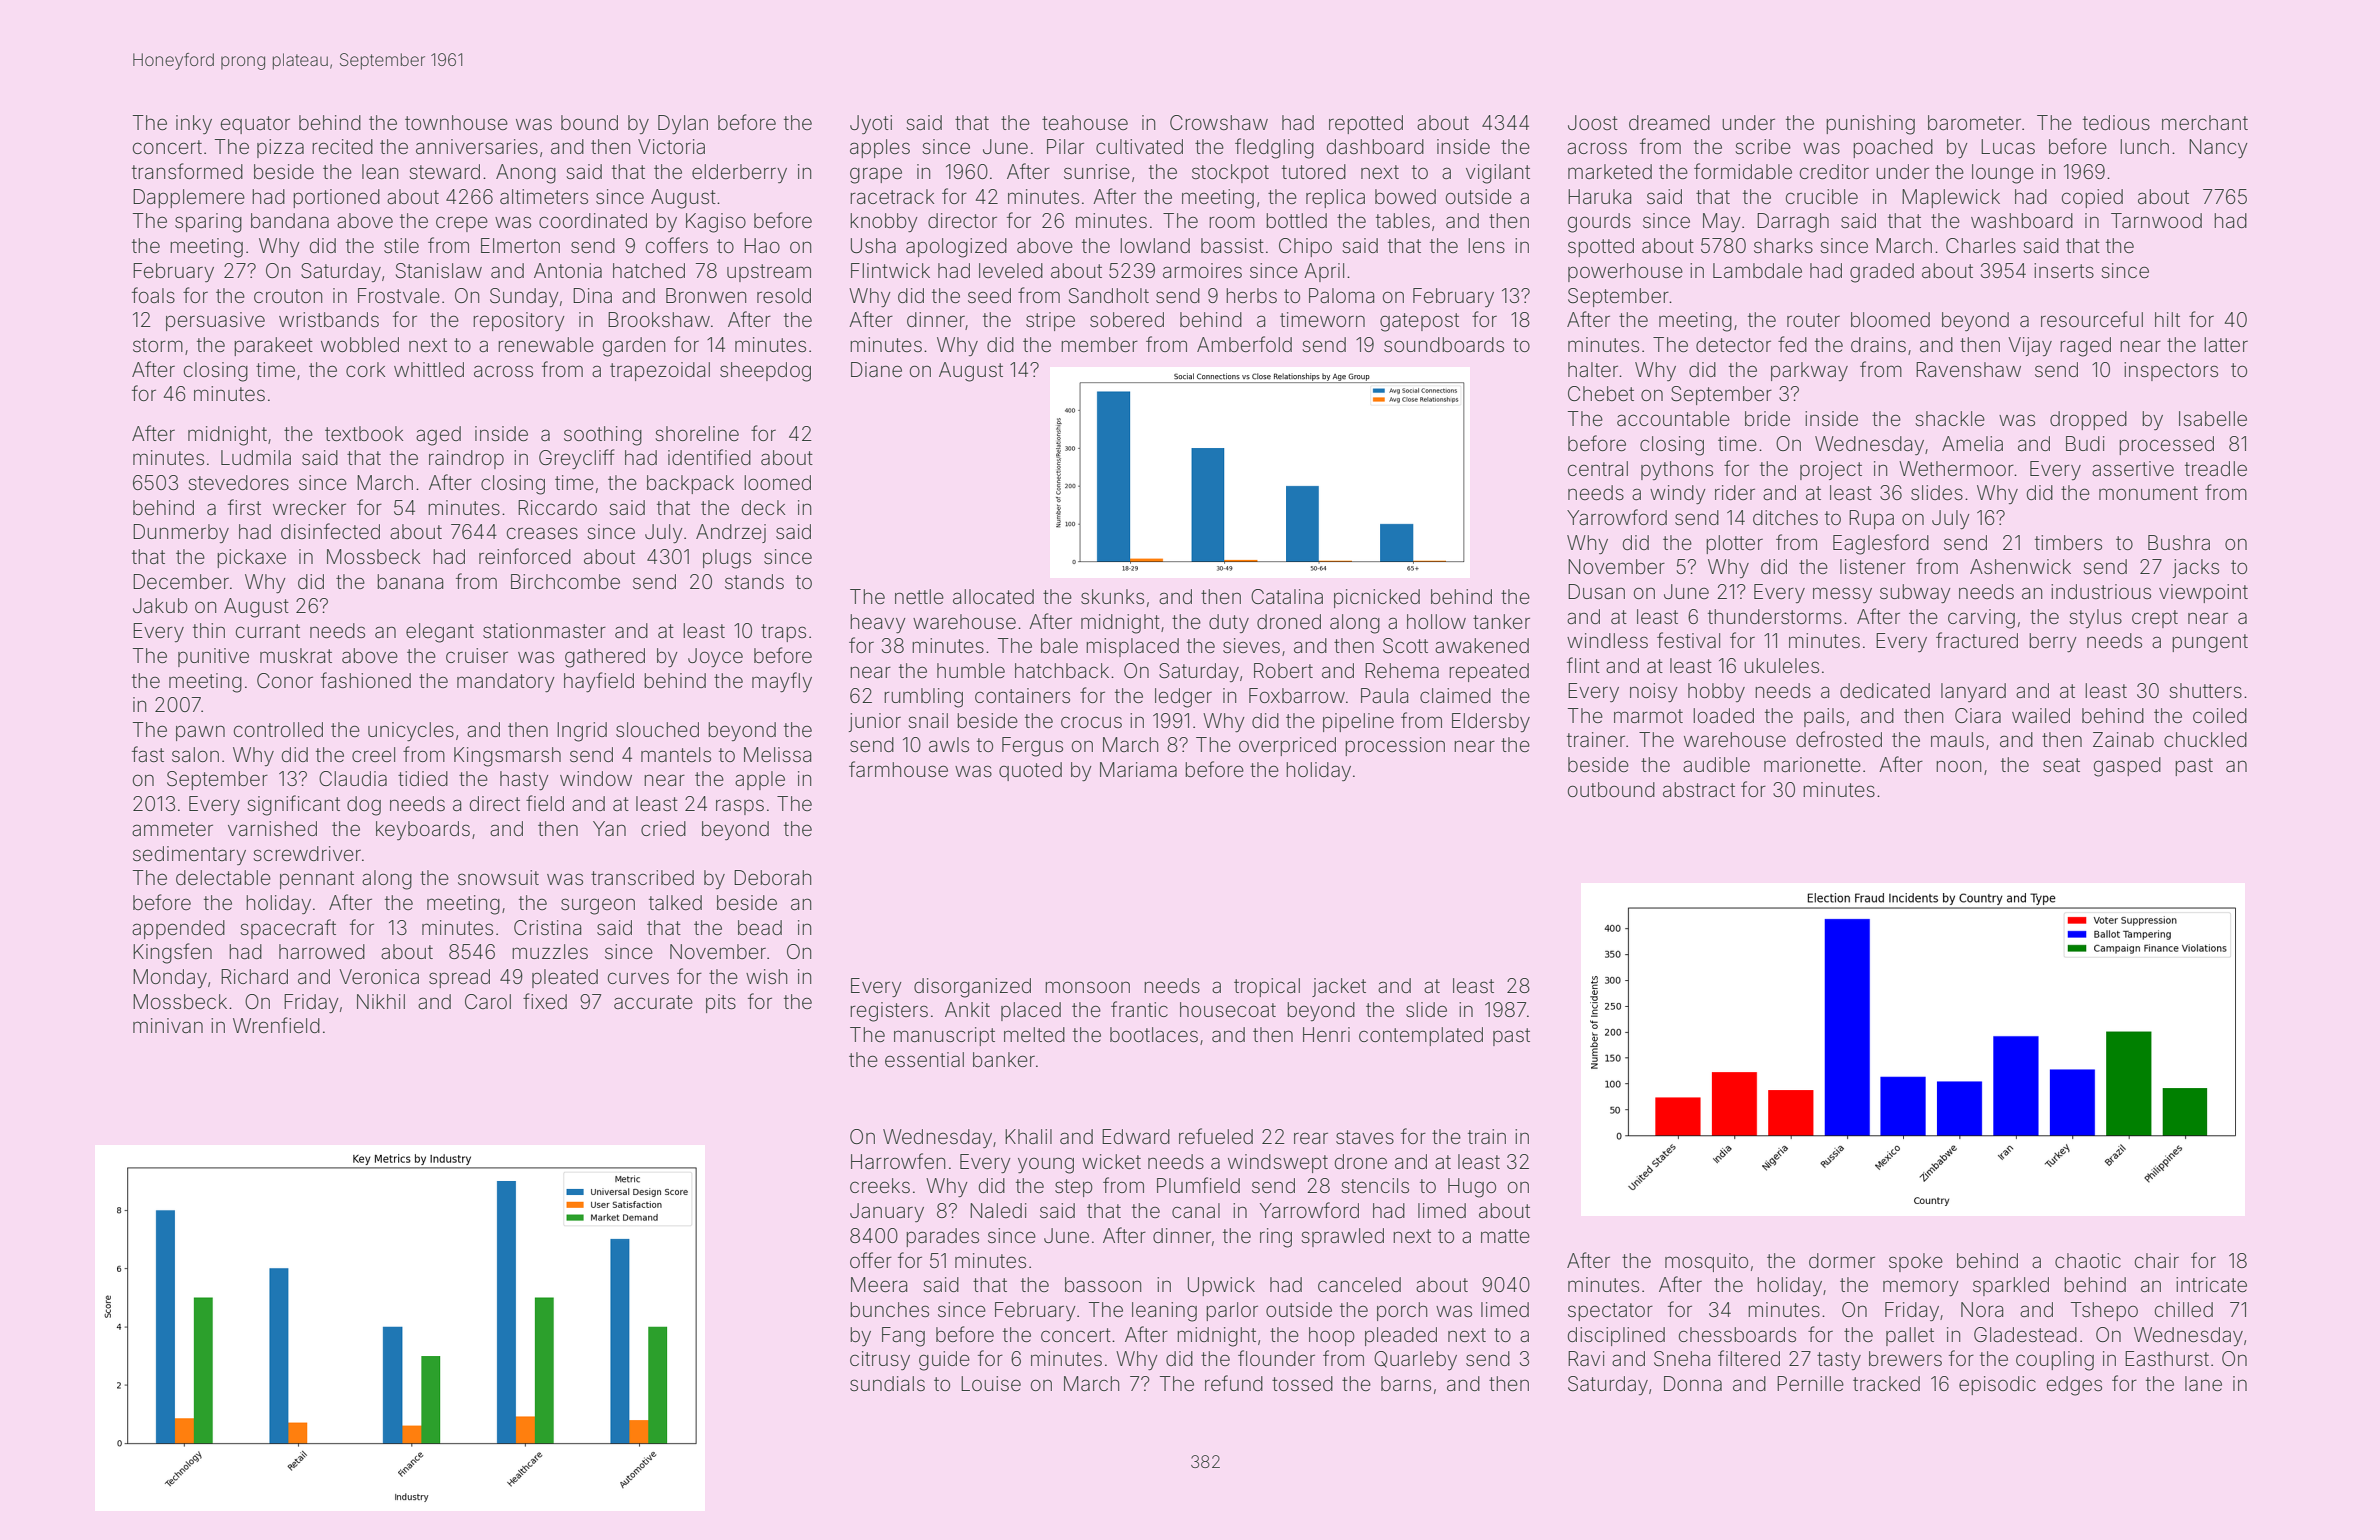 The width and height of the screenshot is (2380, 1540). What do you see at coordinates (1444, 344) in the screenshot?
I see `soundboards` at bounding box center [1444, 344].
